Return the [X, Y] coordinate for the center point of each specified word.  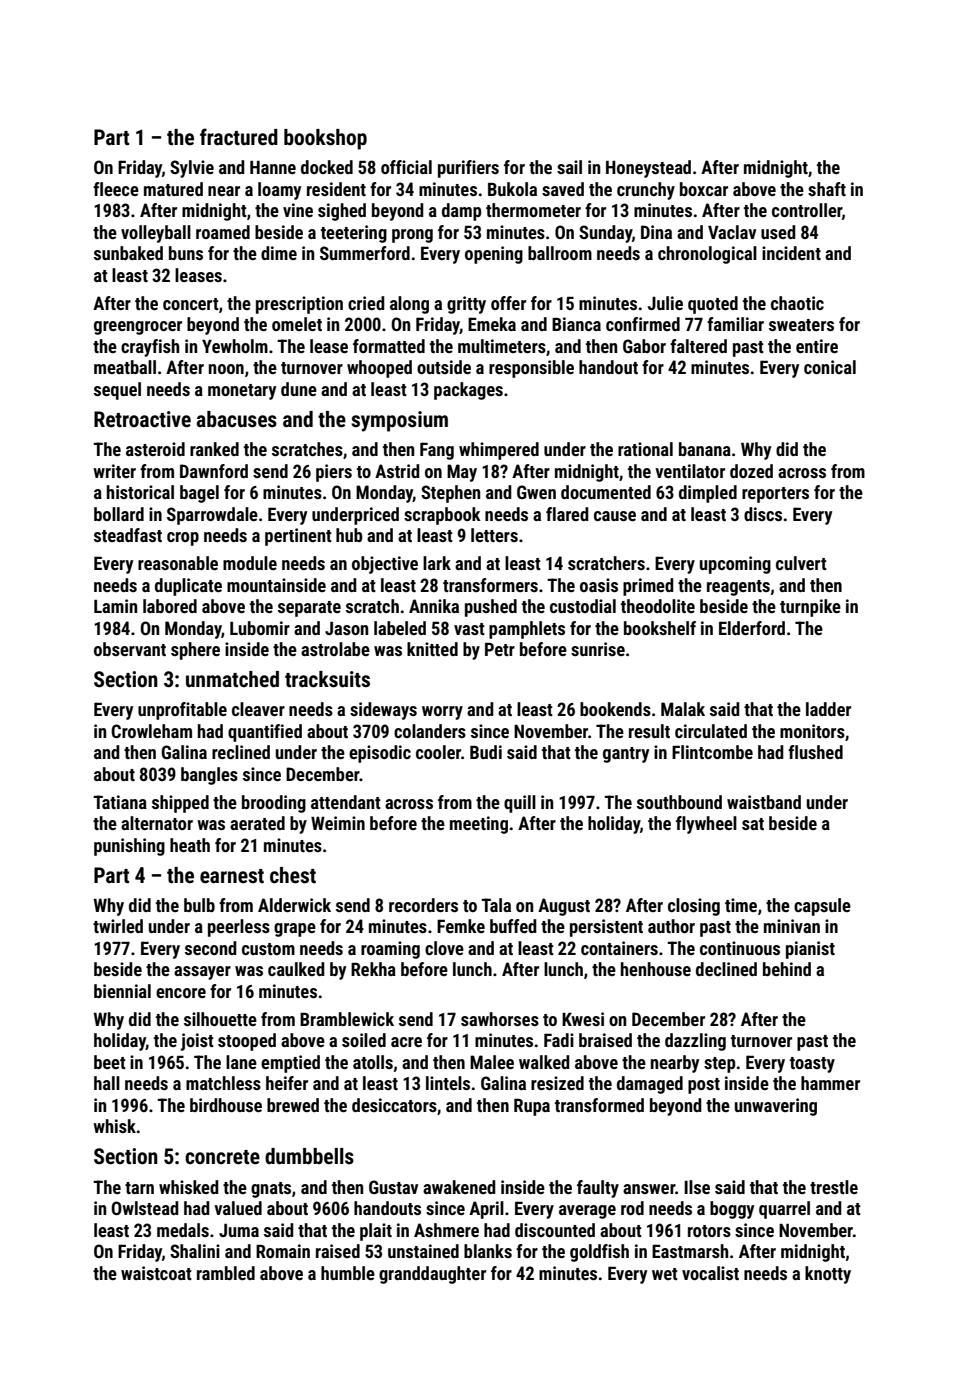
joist [197, 1042]
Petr [500, 649]
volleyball [156, 234]
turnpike [810, 608]
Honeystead [648, 169]
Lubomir [260, 628]
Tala [496, 905]
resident [336, 189]
